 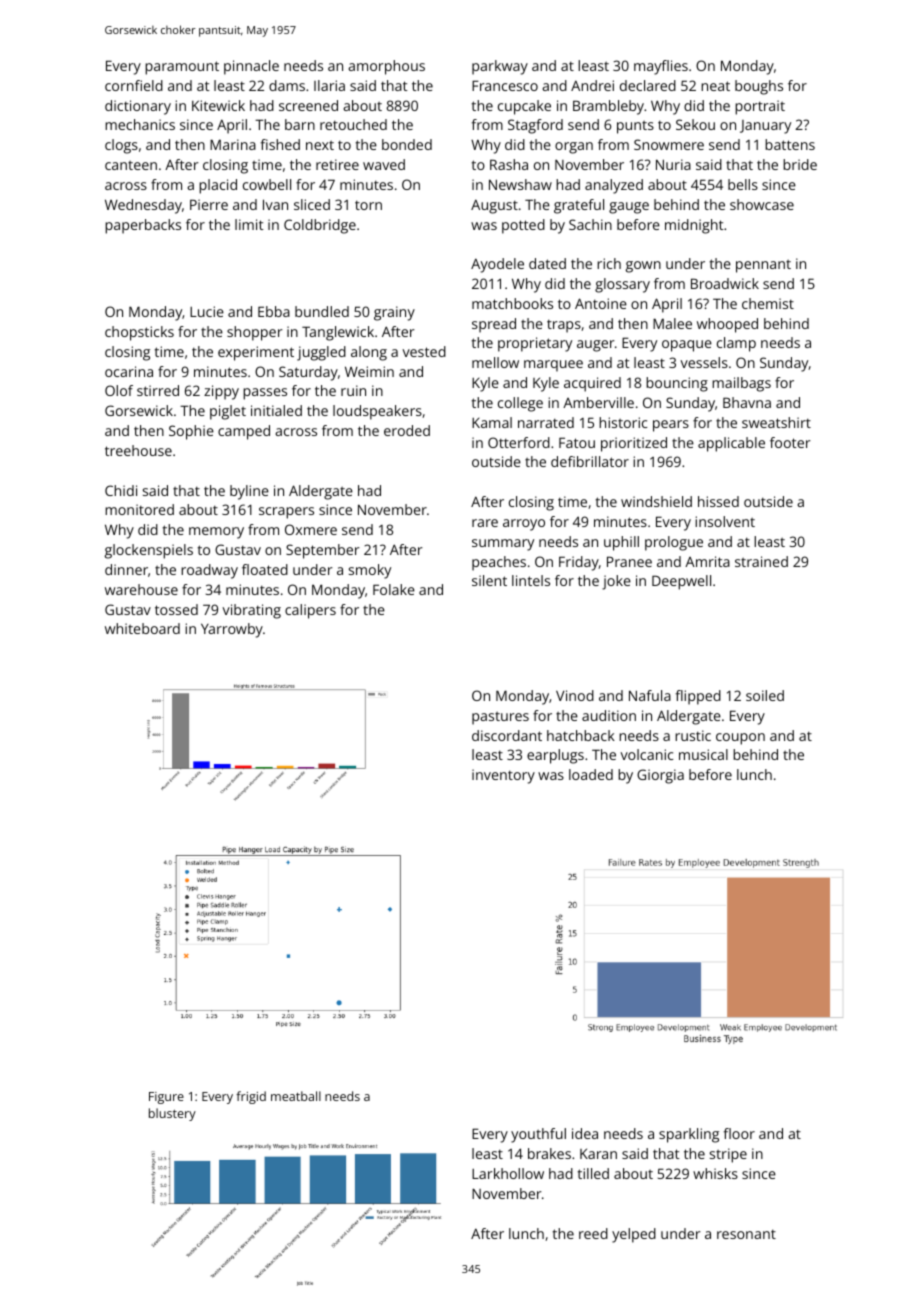 I want to click on dated, so click(x=547, y=263).
